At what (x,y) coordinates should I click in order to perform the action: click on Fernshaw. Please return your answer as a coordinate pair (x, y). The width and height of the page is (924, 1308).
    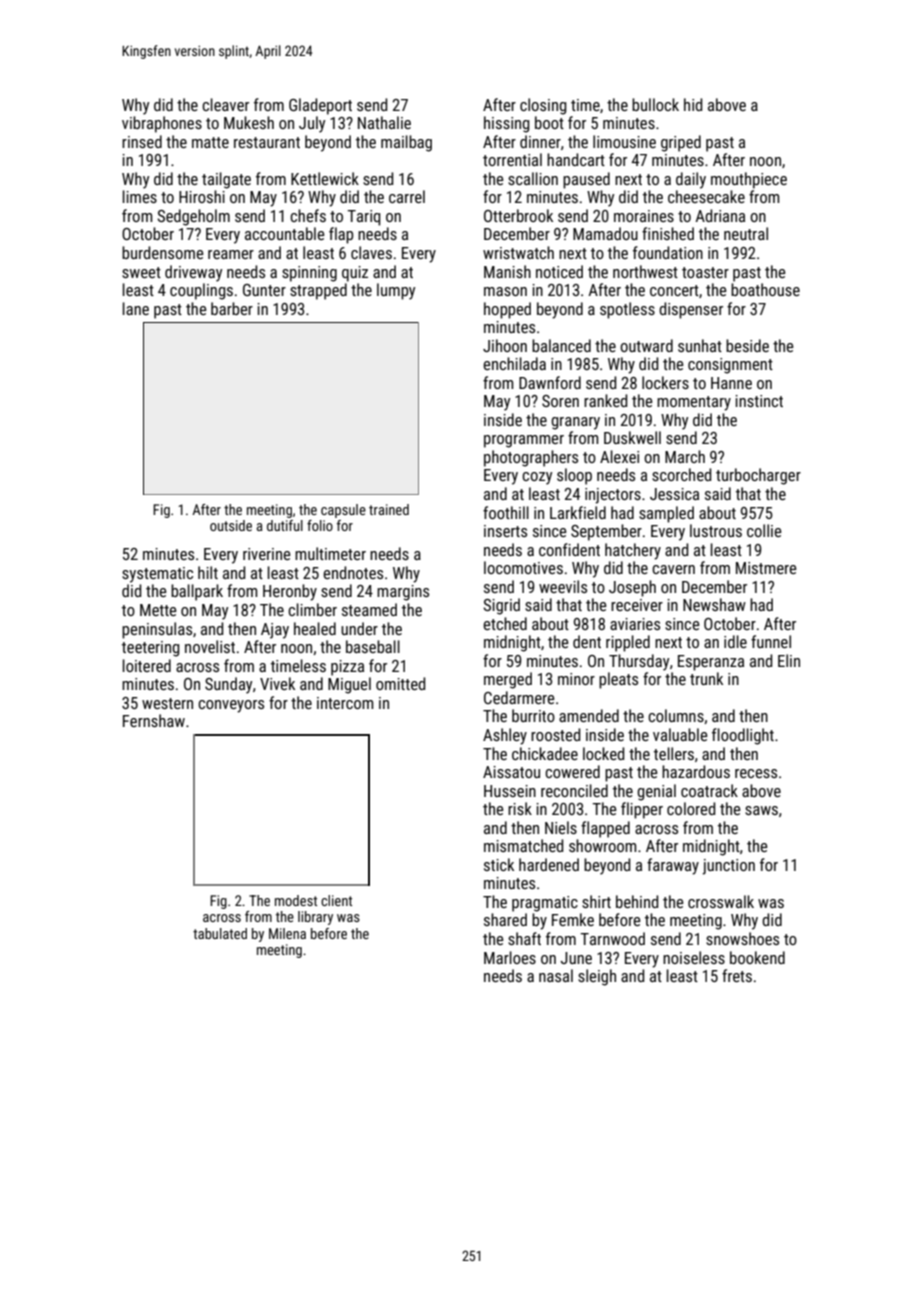
    Looking at the image, I should click on (154, 720).
